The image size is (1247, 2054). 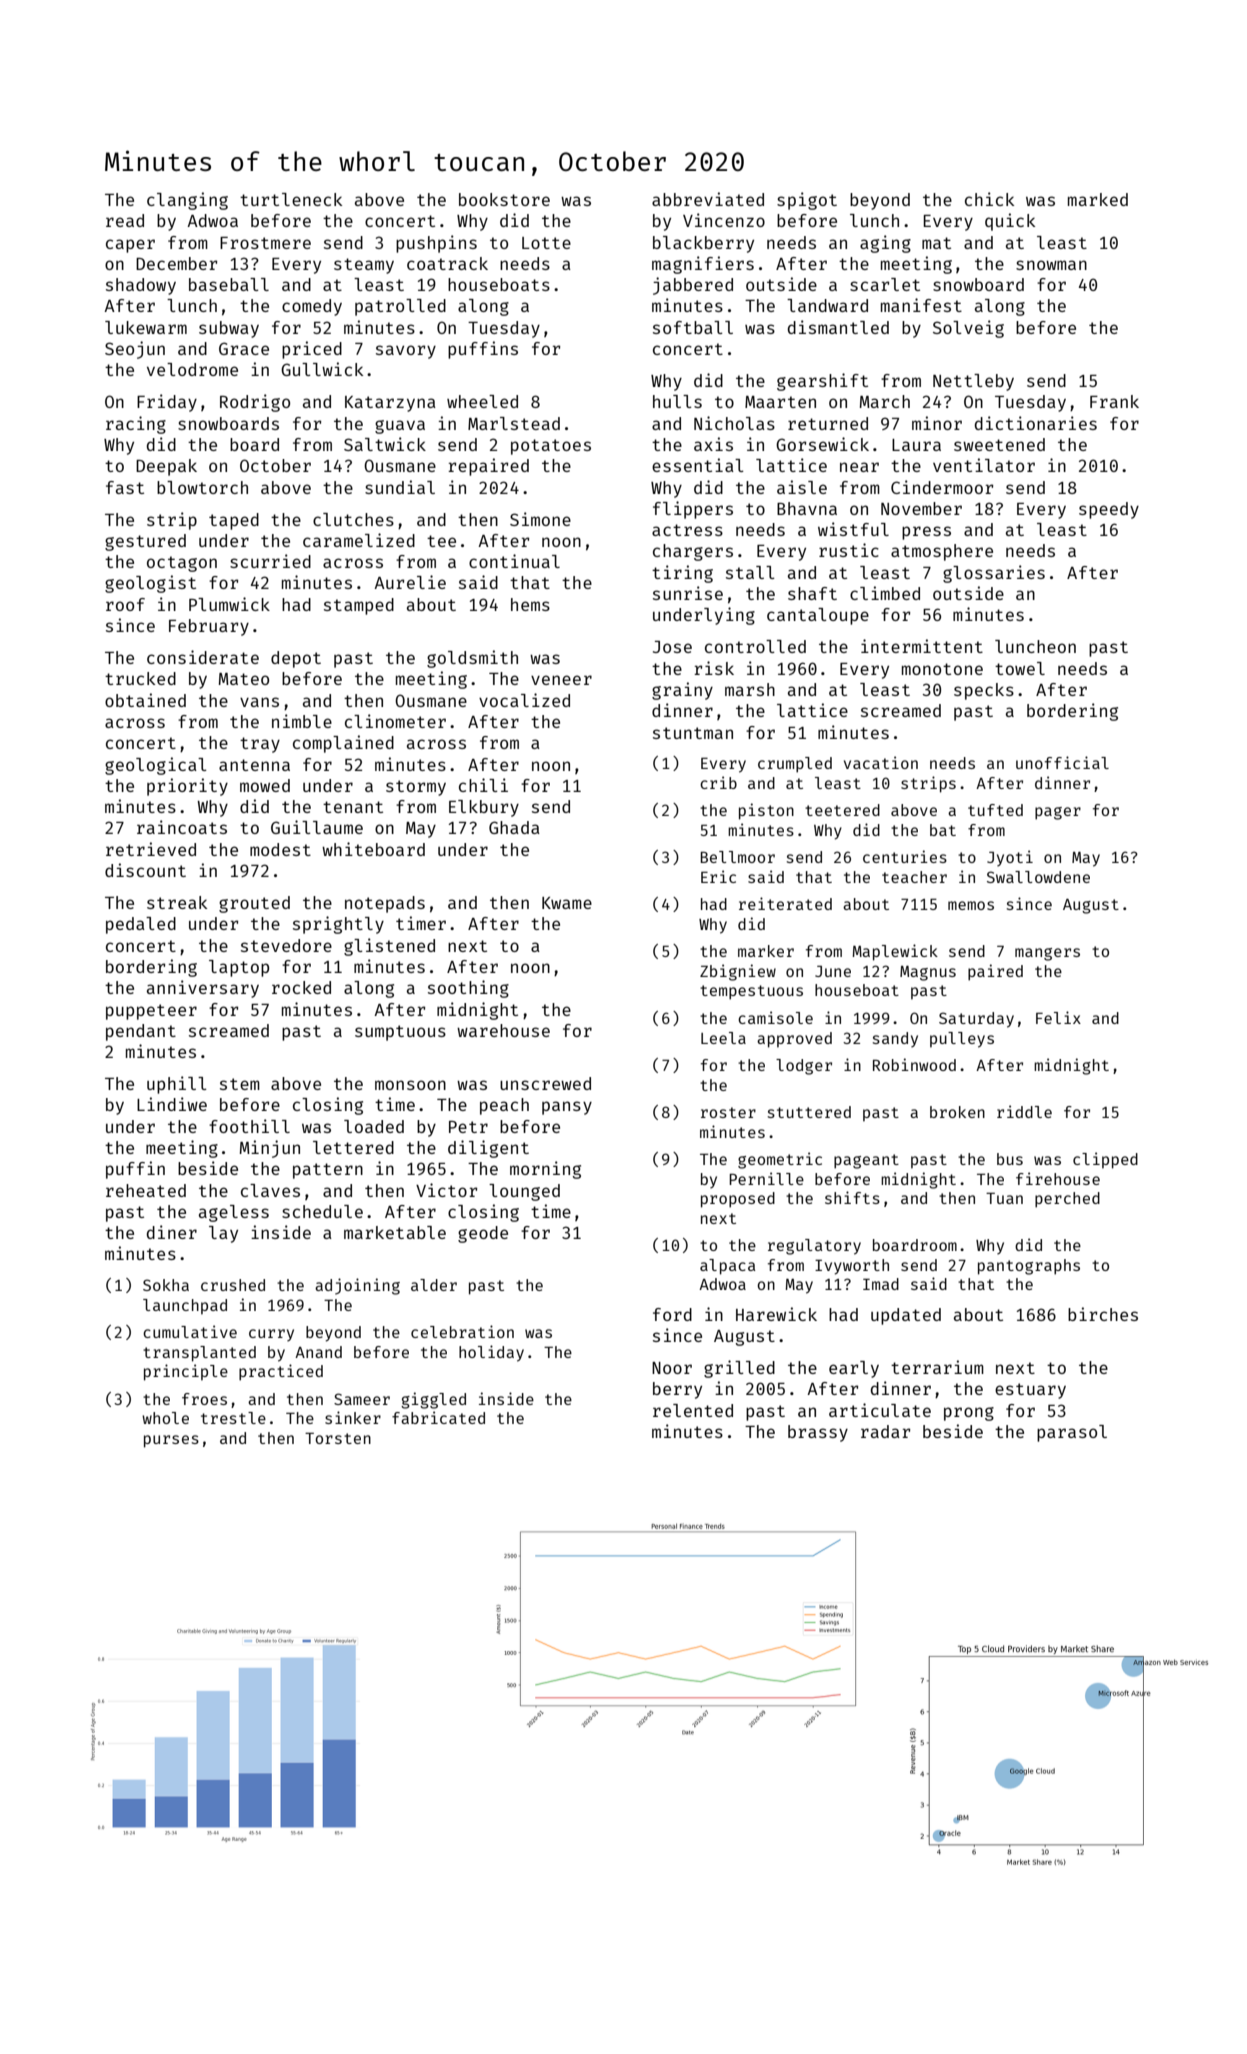 I want to click on turtleneck, so click(x=291, y=199).
